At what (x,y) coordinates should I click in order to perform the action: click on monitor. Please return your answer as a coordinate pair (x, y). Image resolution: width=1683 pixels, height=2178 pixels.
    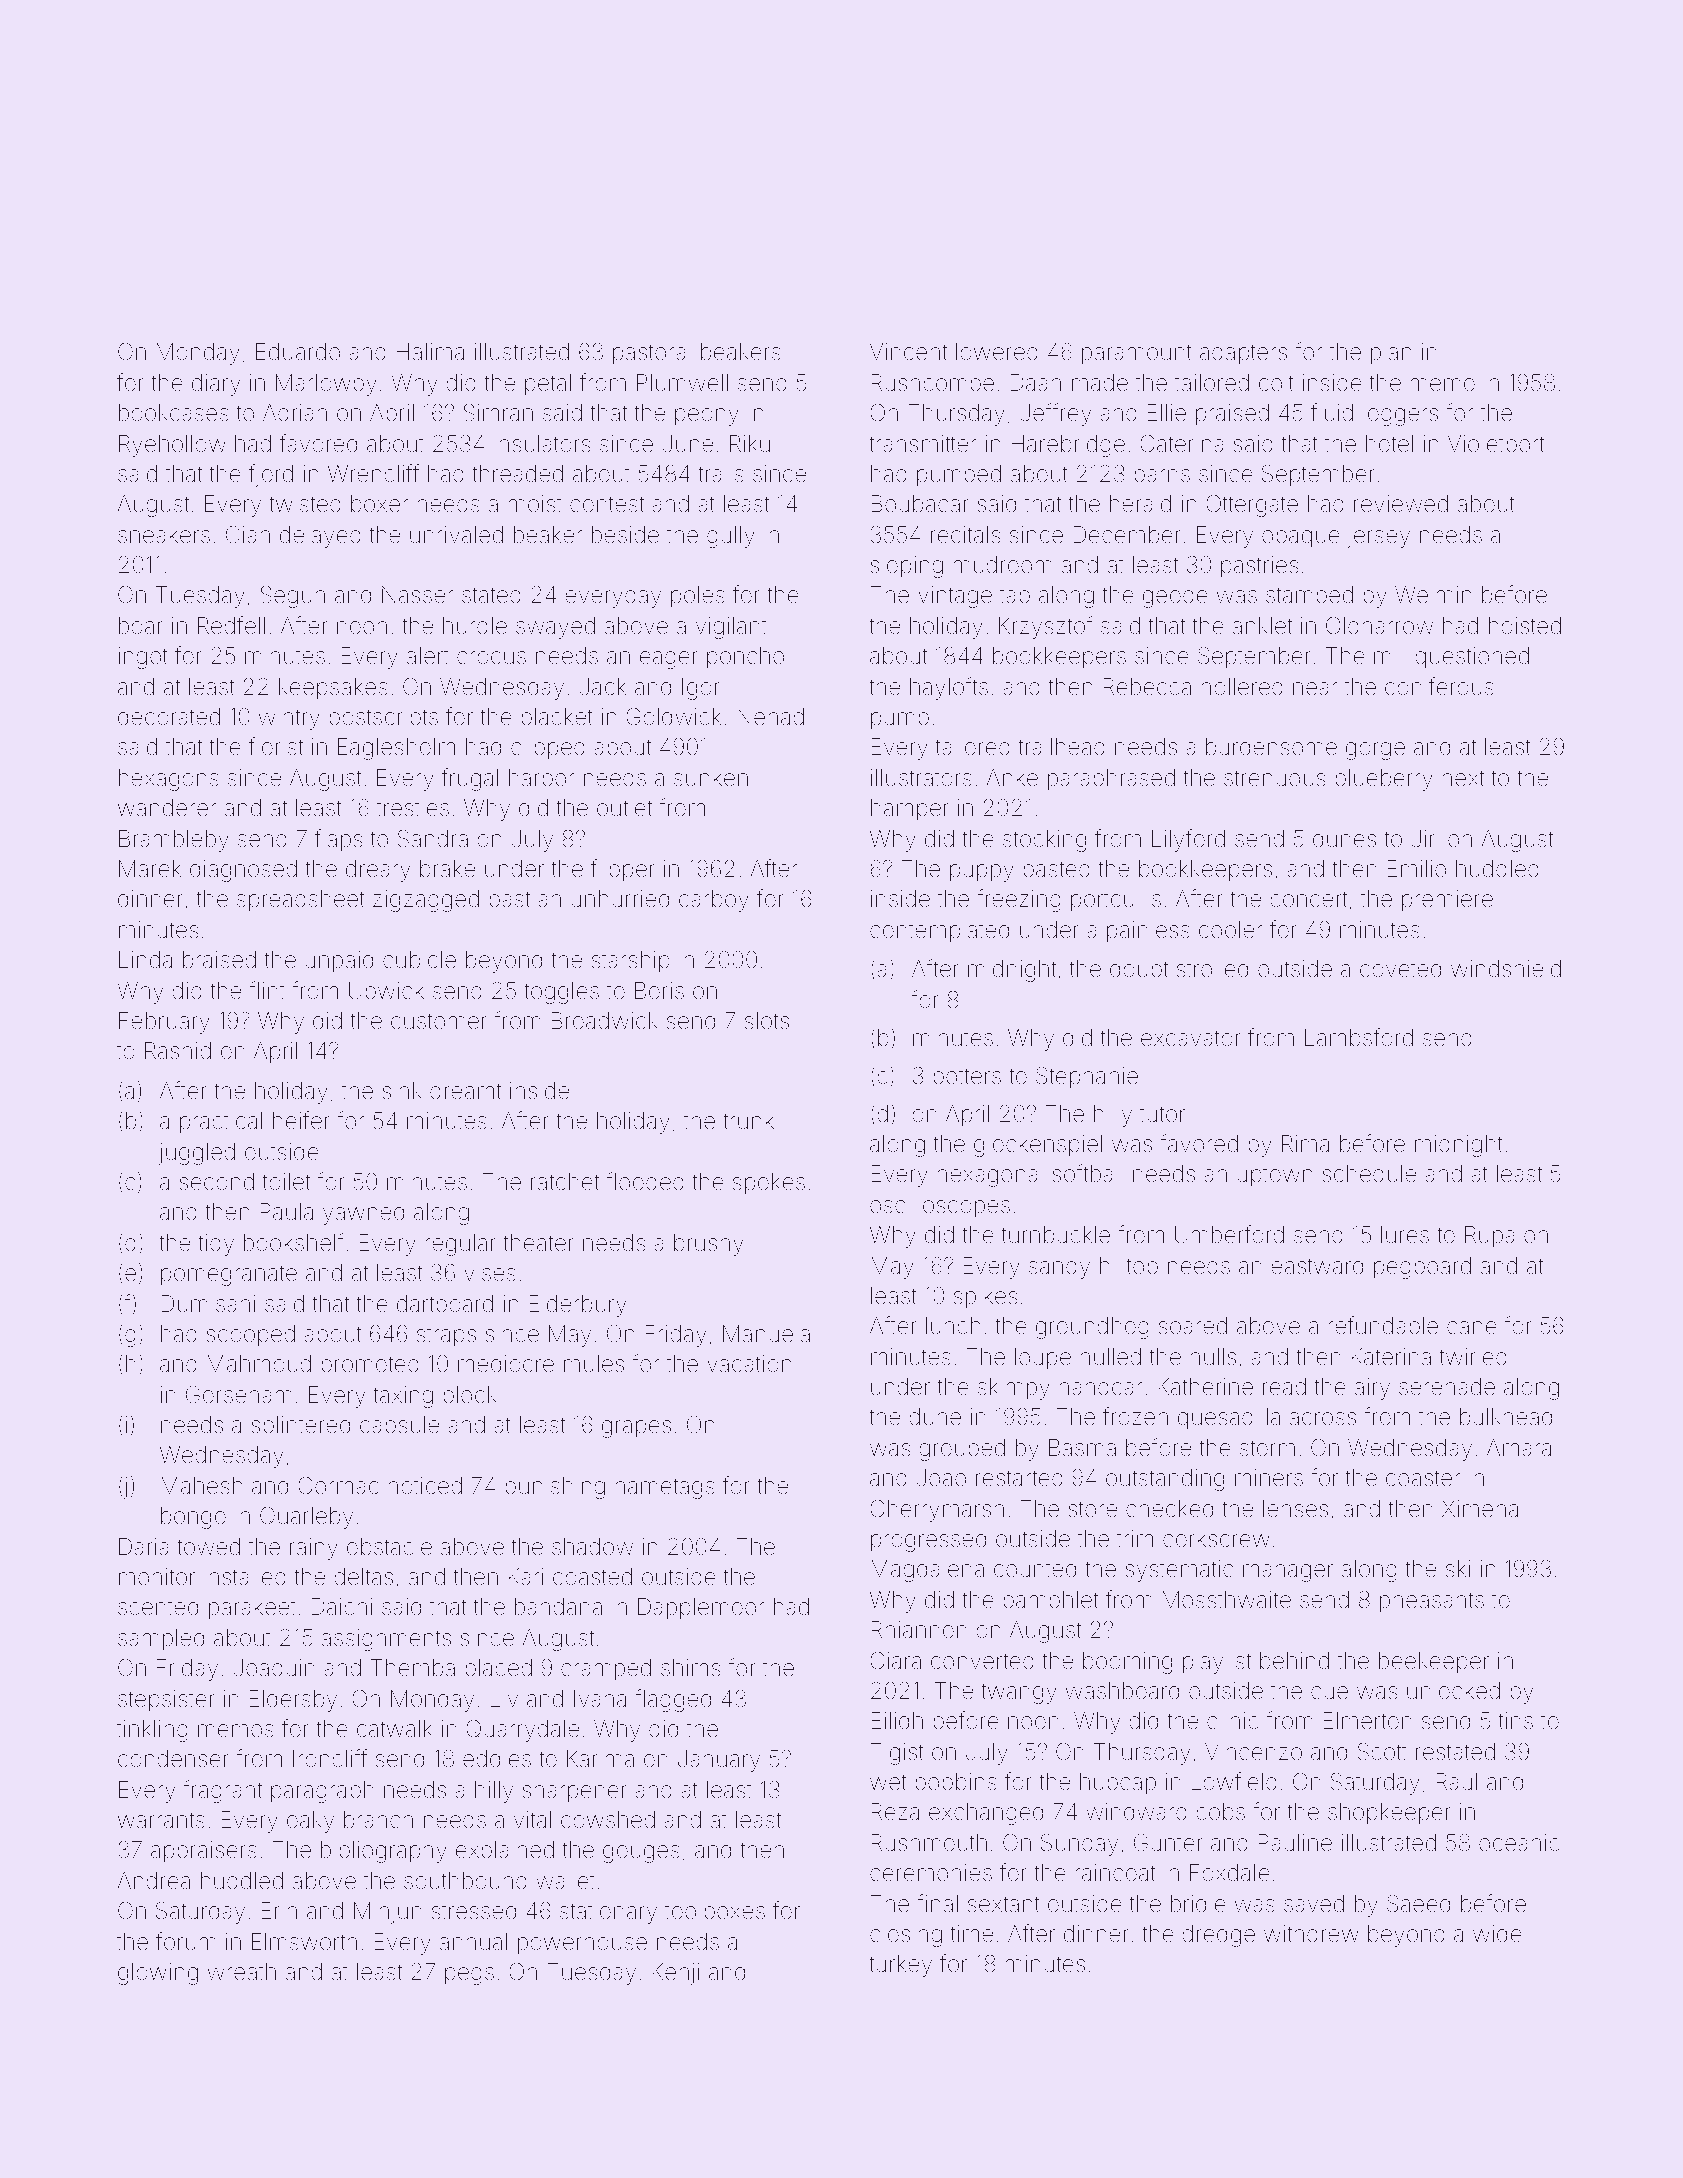
    Looking at the image, I should click on (157, 1577).
